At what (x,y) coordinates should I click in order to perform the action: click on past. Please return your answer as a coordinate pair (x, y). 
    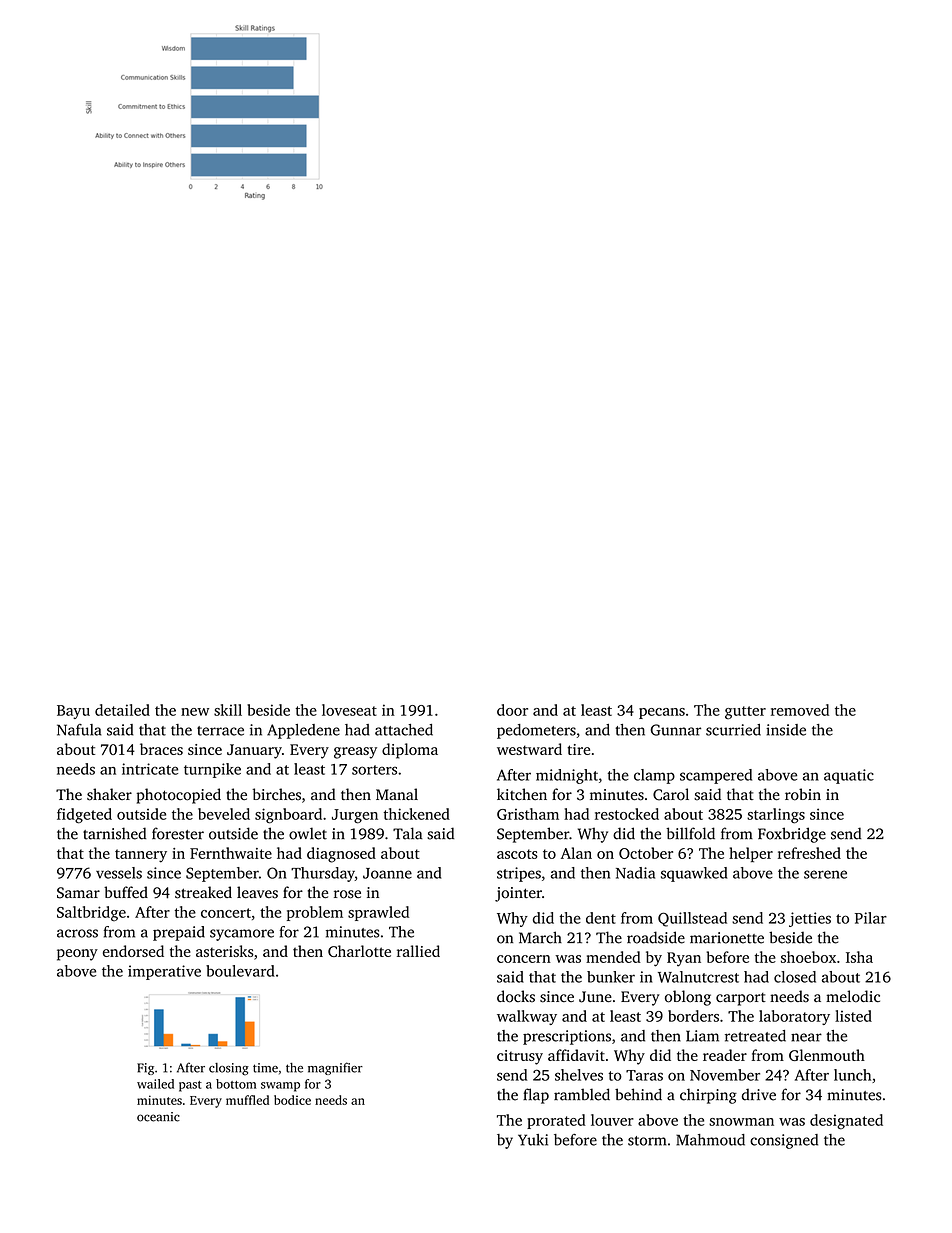
    Looking at the image, I should click on (190, 1086).
